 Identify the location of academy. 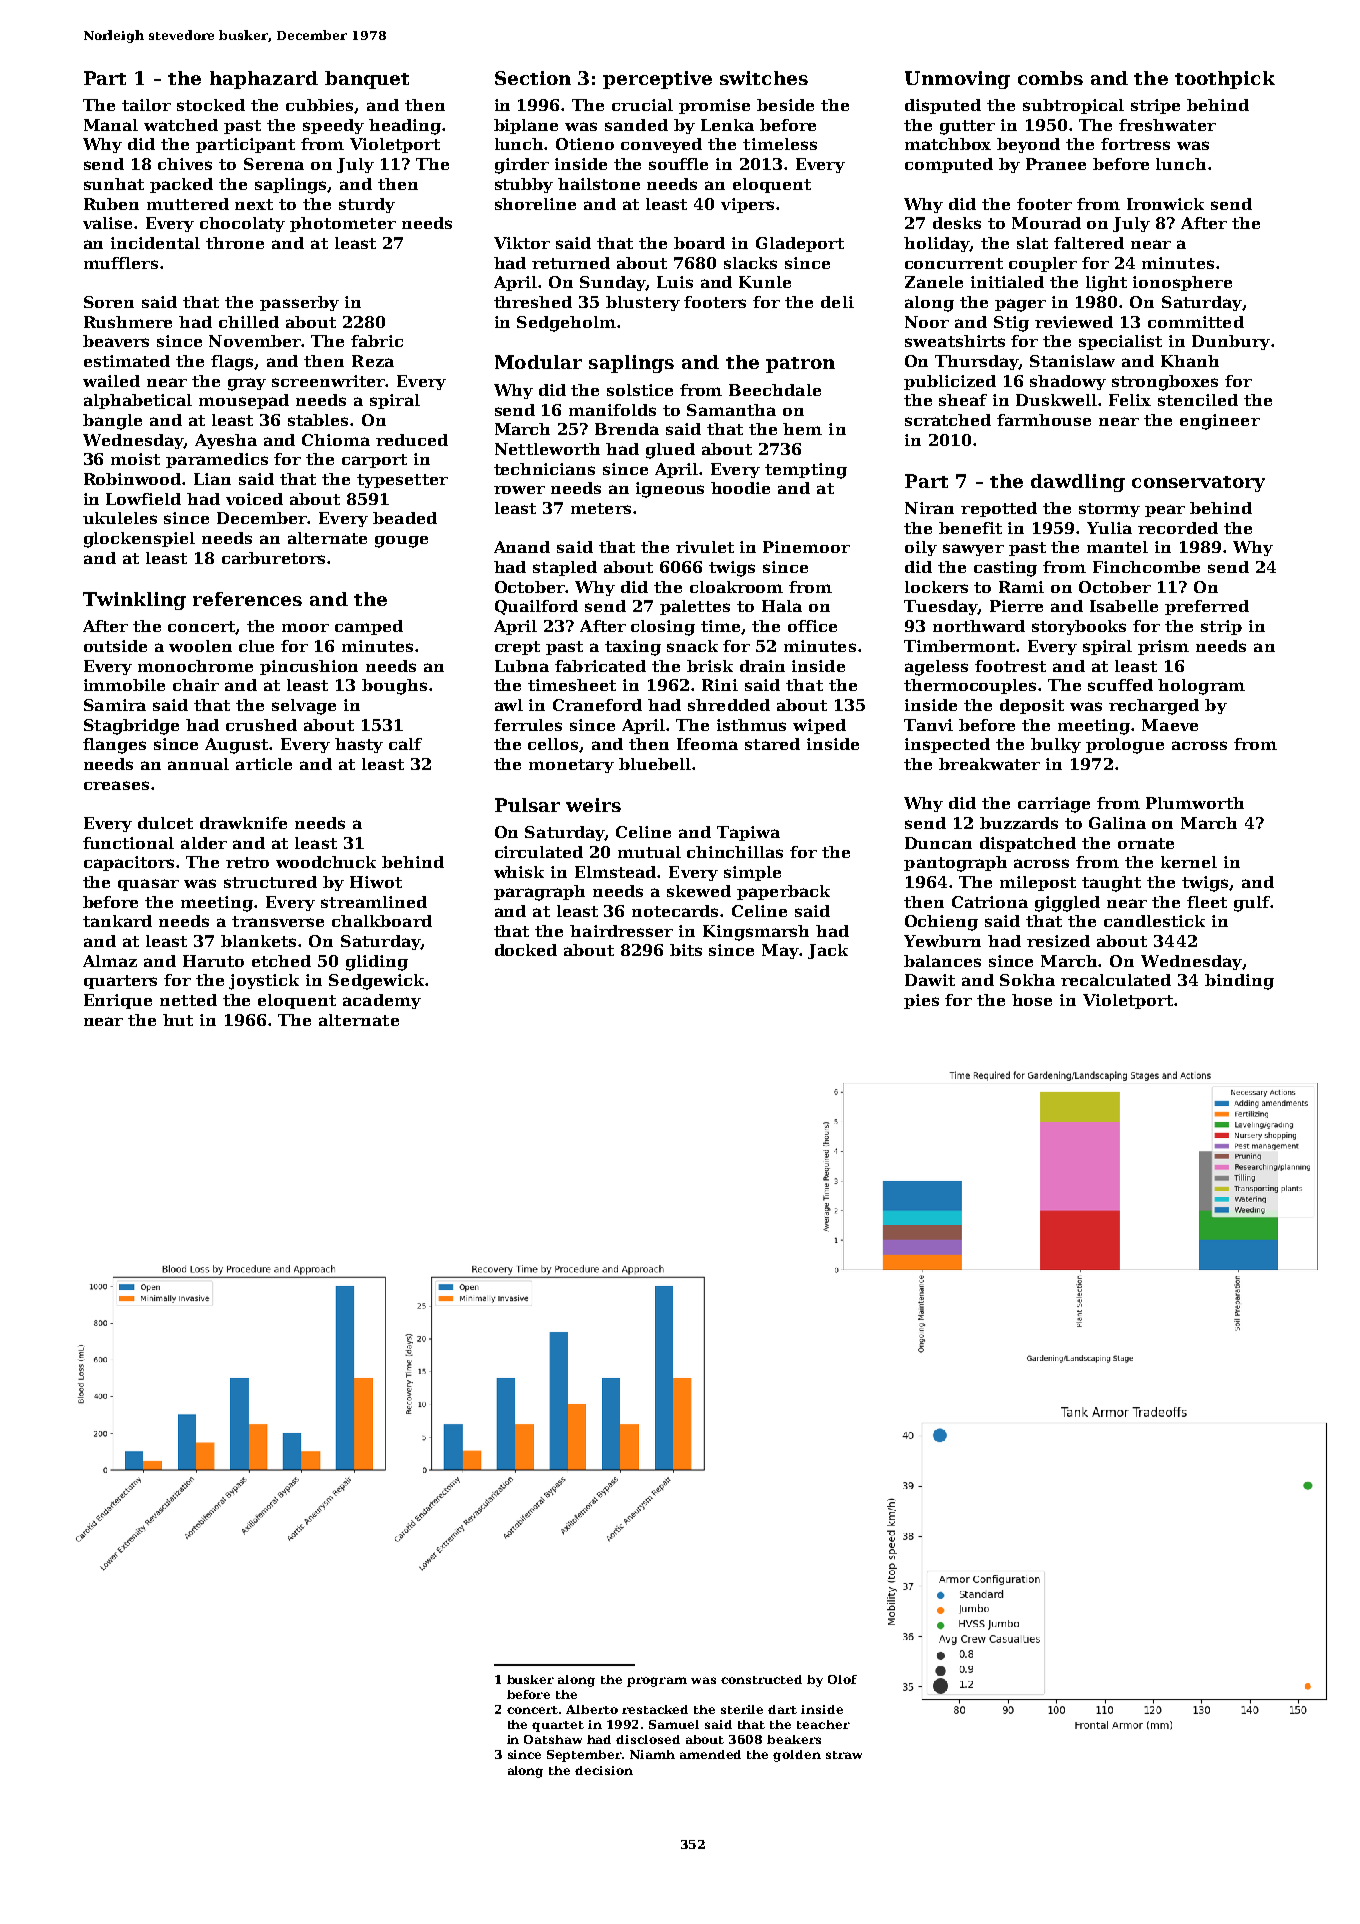
(382, 1001).
